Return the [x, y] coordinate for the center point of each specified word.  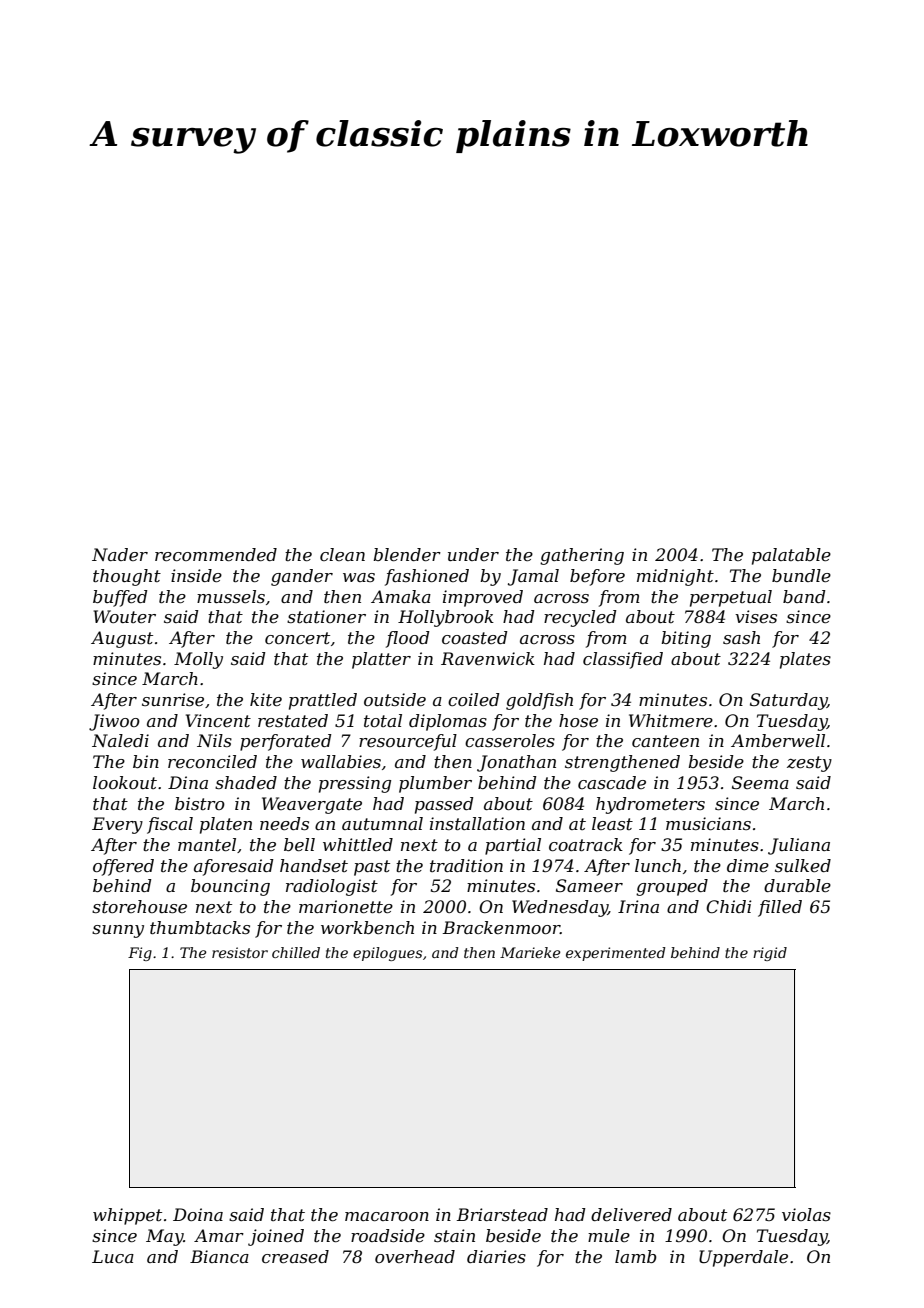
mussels [231, 596]
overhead [415, 1256]
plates [805, 660]
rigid [770, 954]
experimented [616, 954]
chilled [296, 952]
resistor [240, 952]
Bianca [219, 1256]
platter [381, 660]
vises [756, 616]
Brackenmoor [501, 927]
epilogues [387, 954]
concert [297, 638]
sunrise [173, 699]
